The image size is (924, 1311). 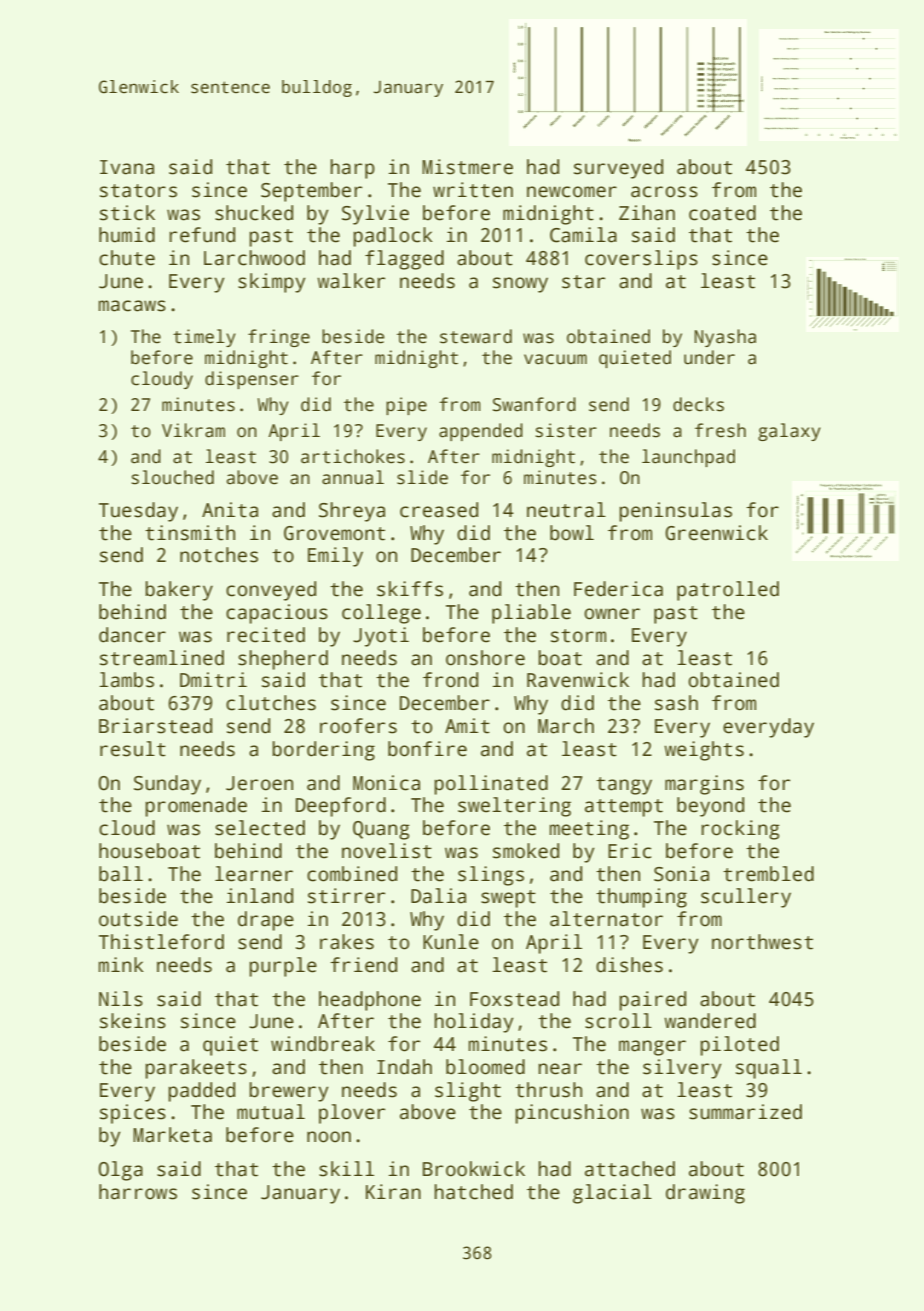 I want to click on coated, so click(x=722, y=213).
